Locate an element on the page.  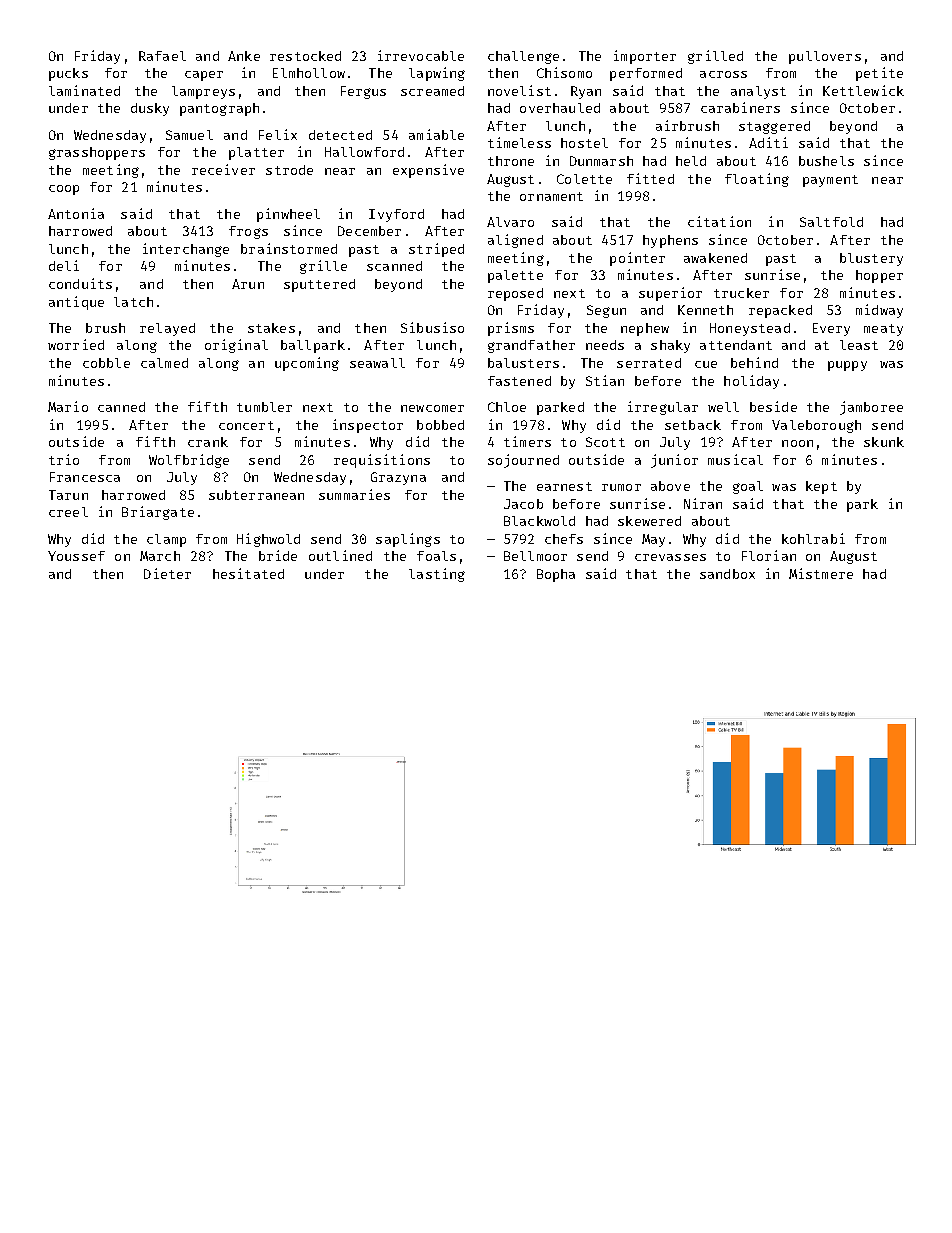
aligned is located at coordinates (515, 241).
